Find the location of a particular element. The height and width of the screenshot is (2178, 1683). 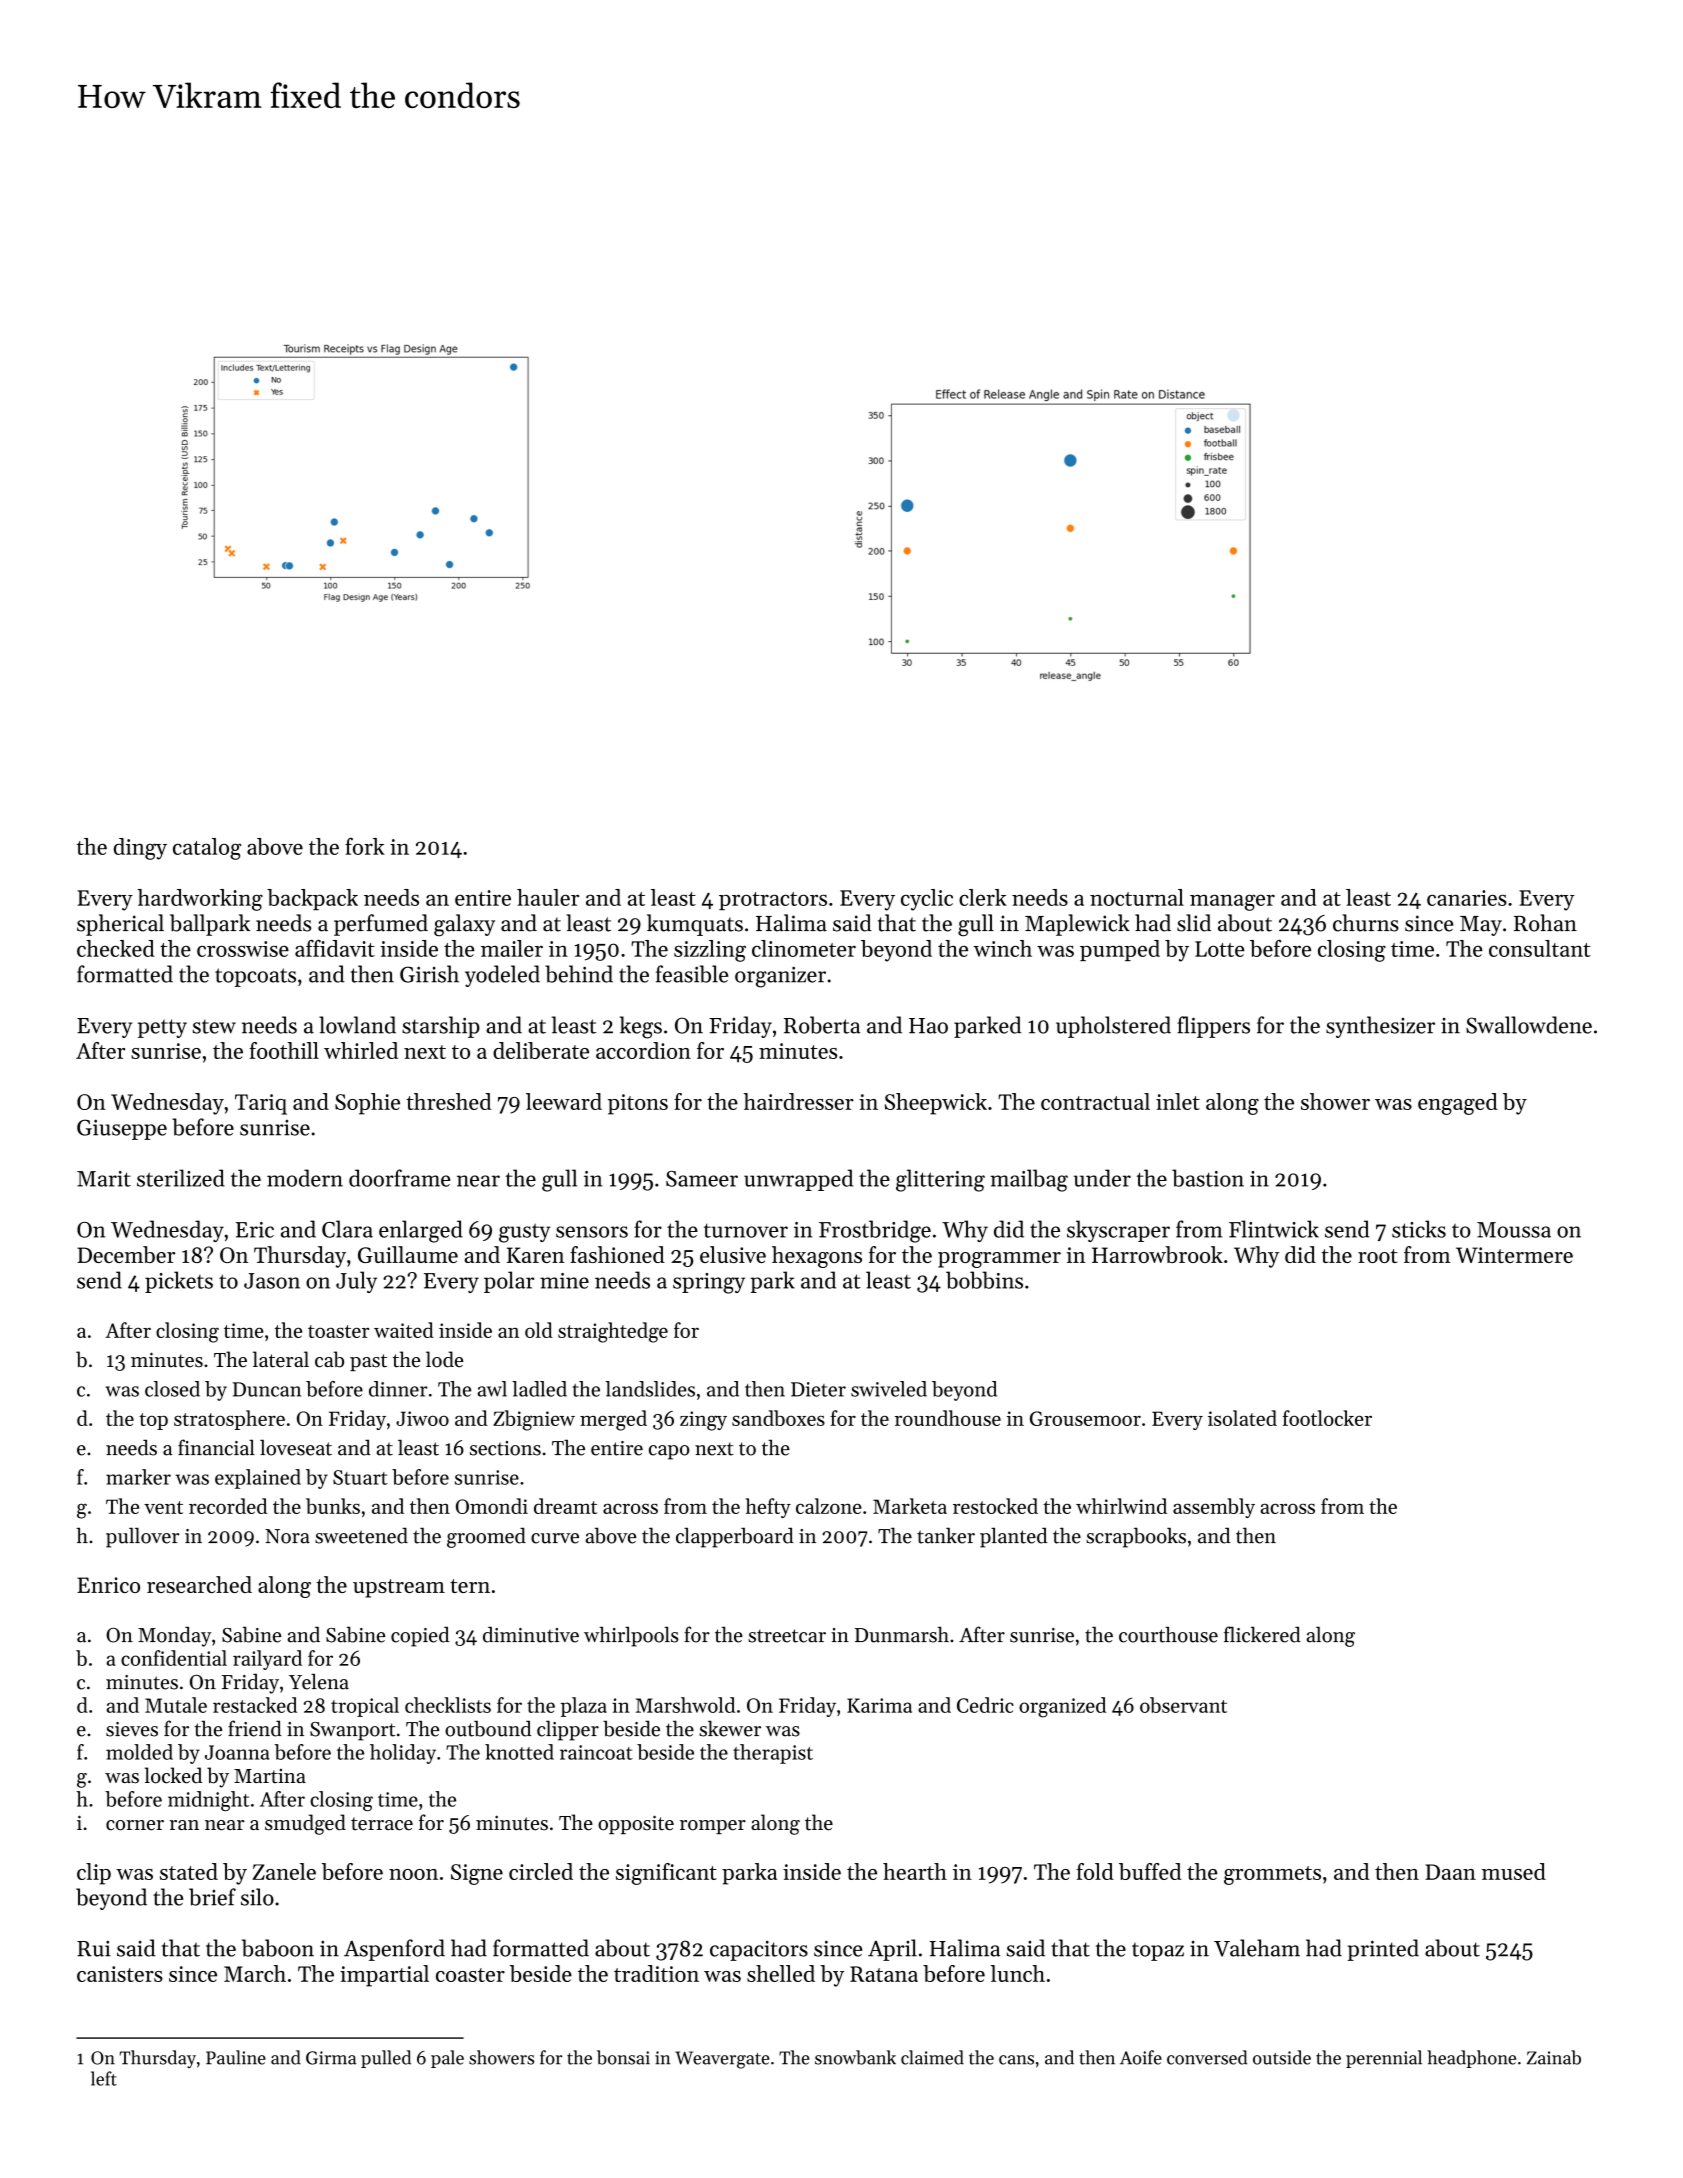

streetcar is located at coordinates (787, 1636).
